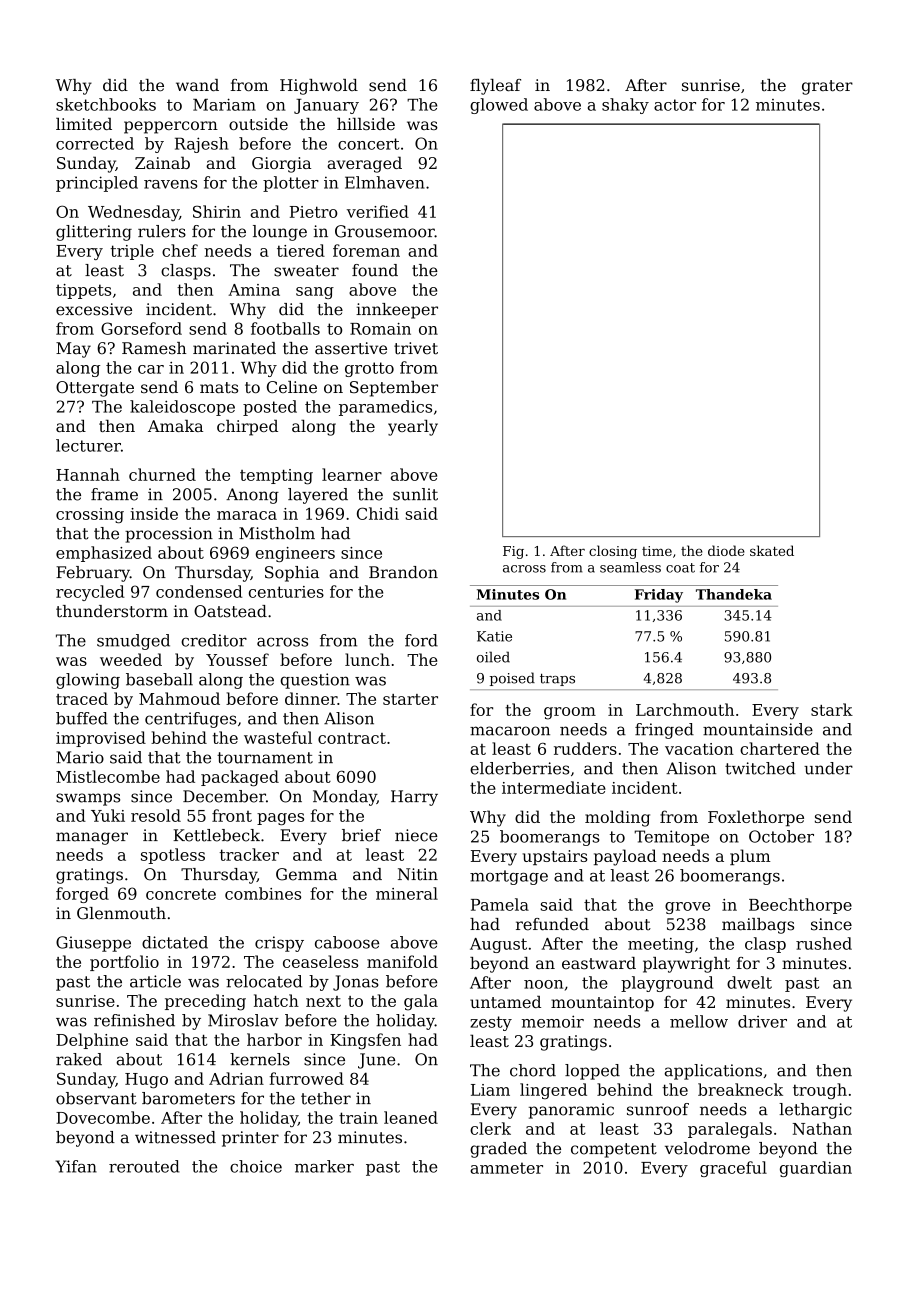 Image resolution: width=908 pixels, height=1316 pixels. What do you see at coordinates (772, 550) in the page?
I see `skated` at bounding box center [772, 550].
